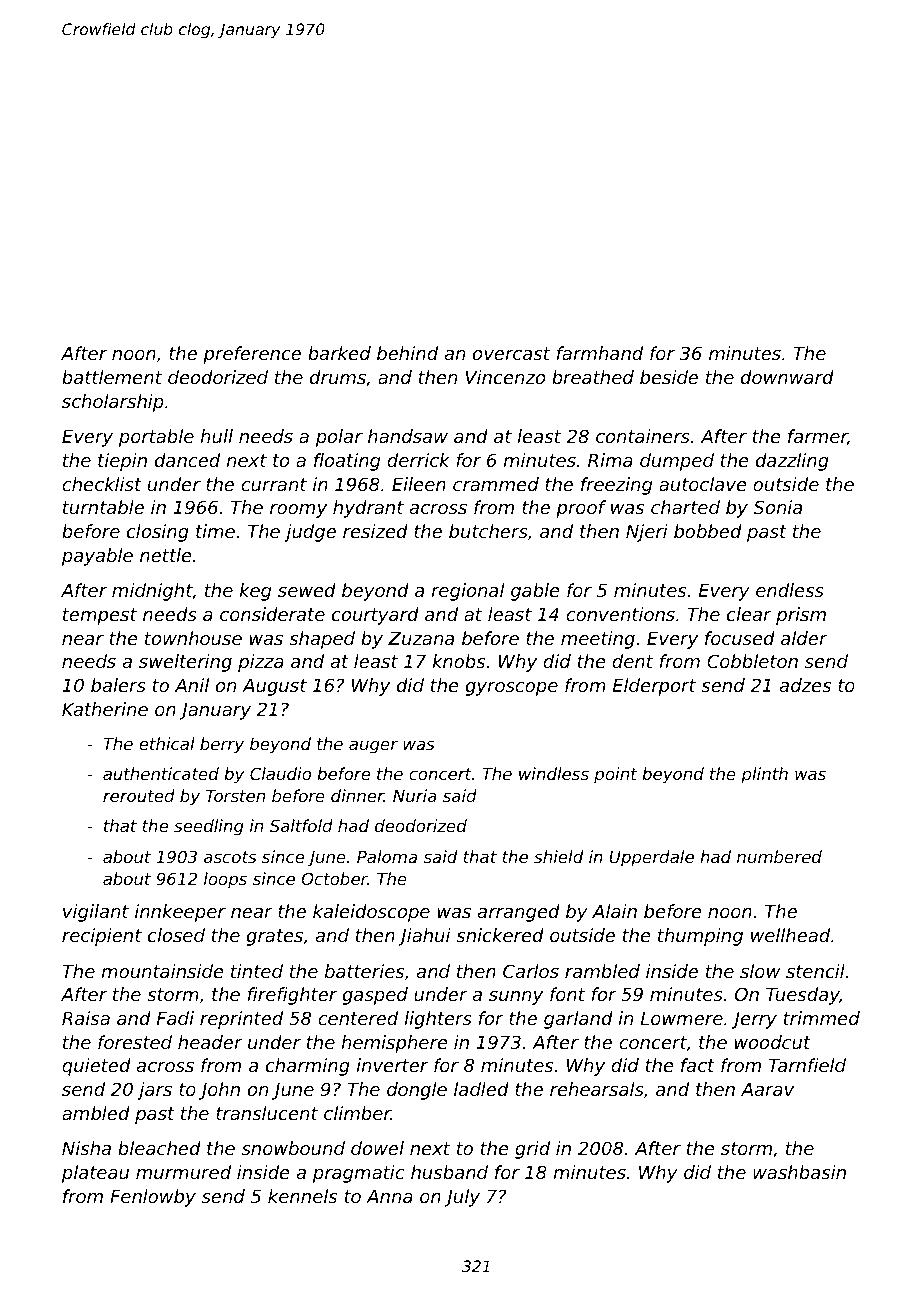  What do you see at coordinates (512, 353) in the screenshot?
I see `overcast` at bounding box center [512, 353].
